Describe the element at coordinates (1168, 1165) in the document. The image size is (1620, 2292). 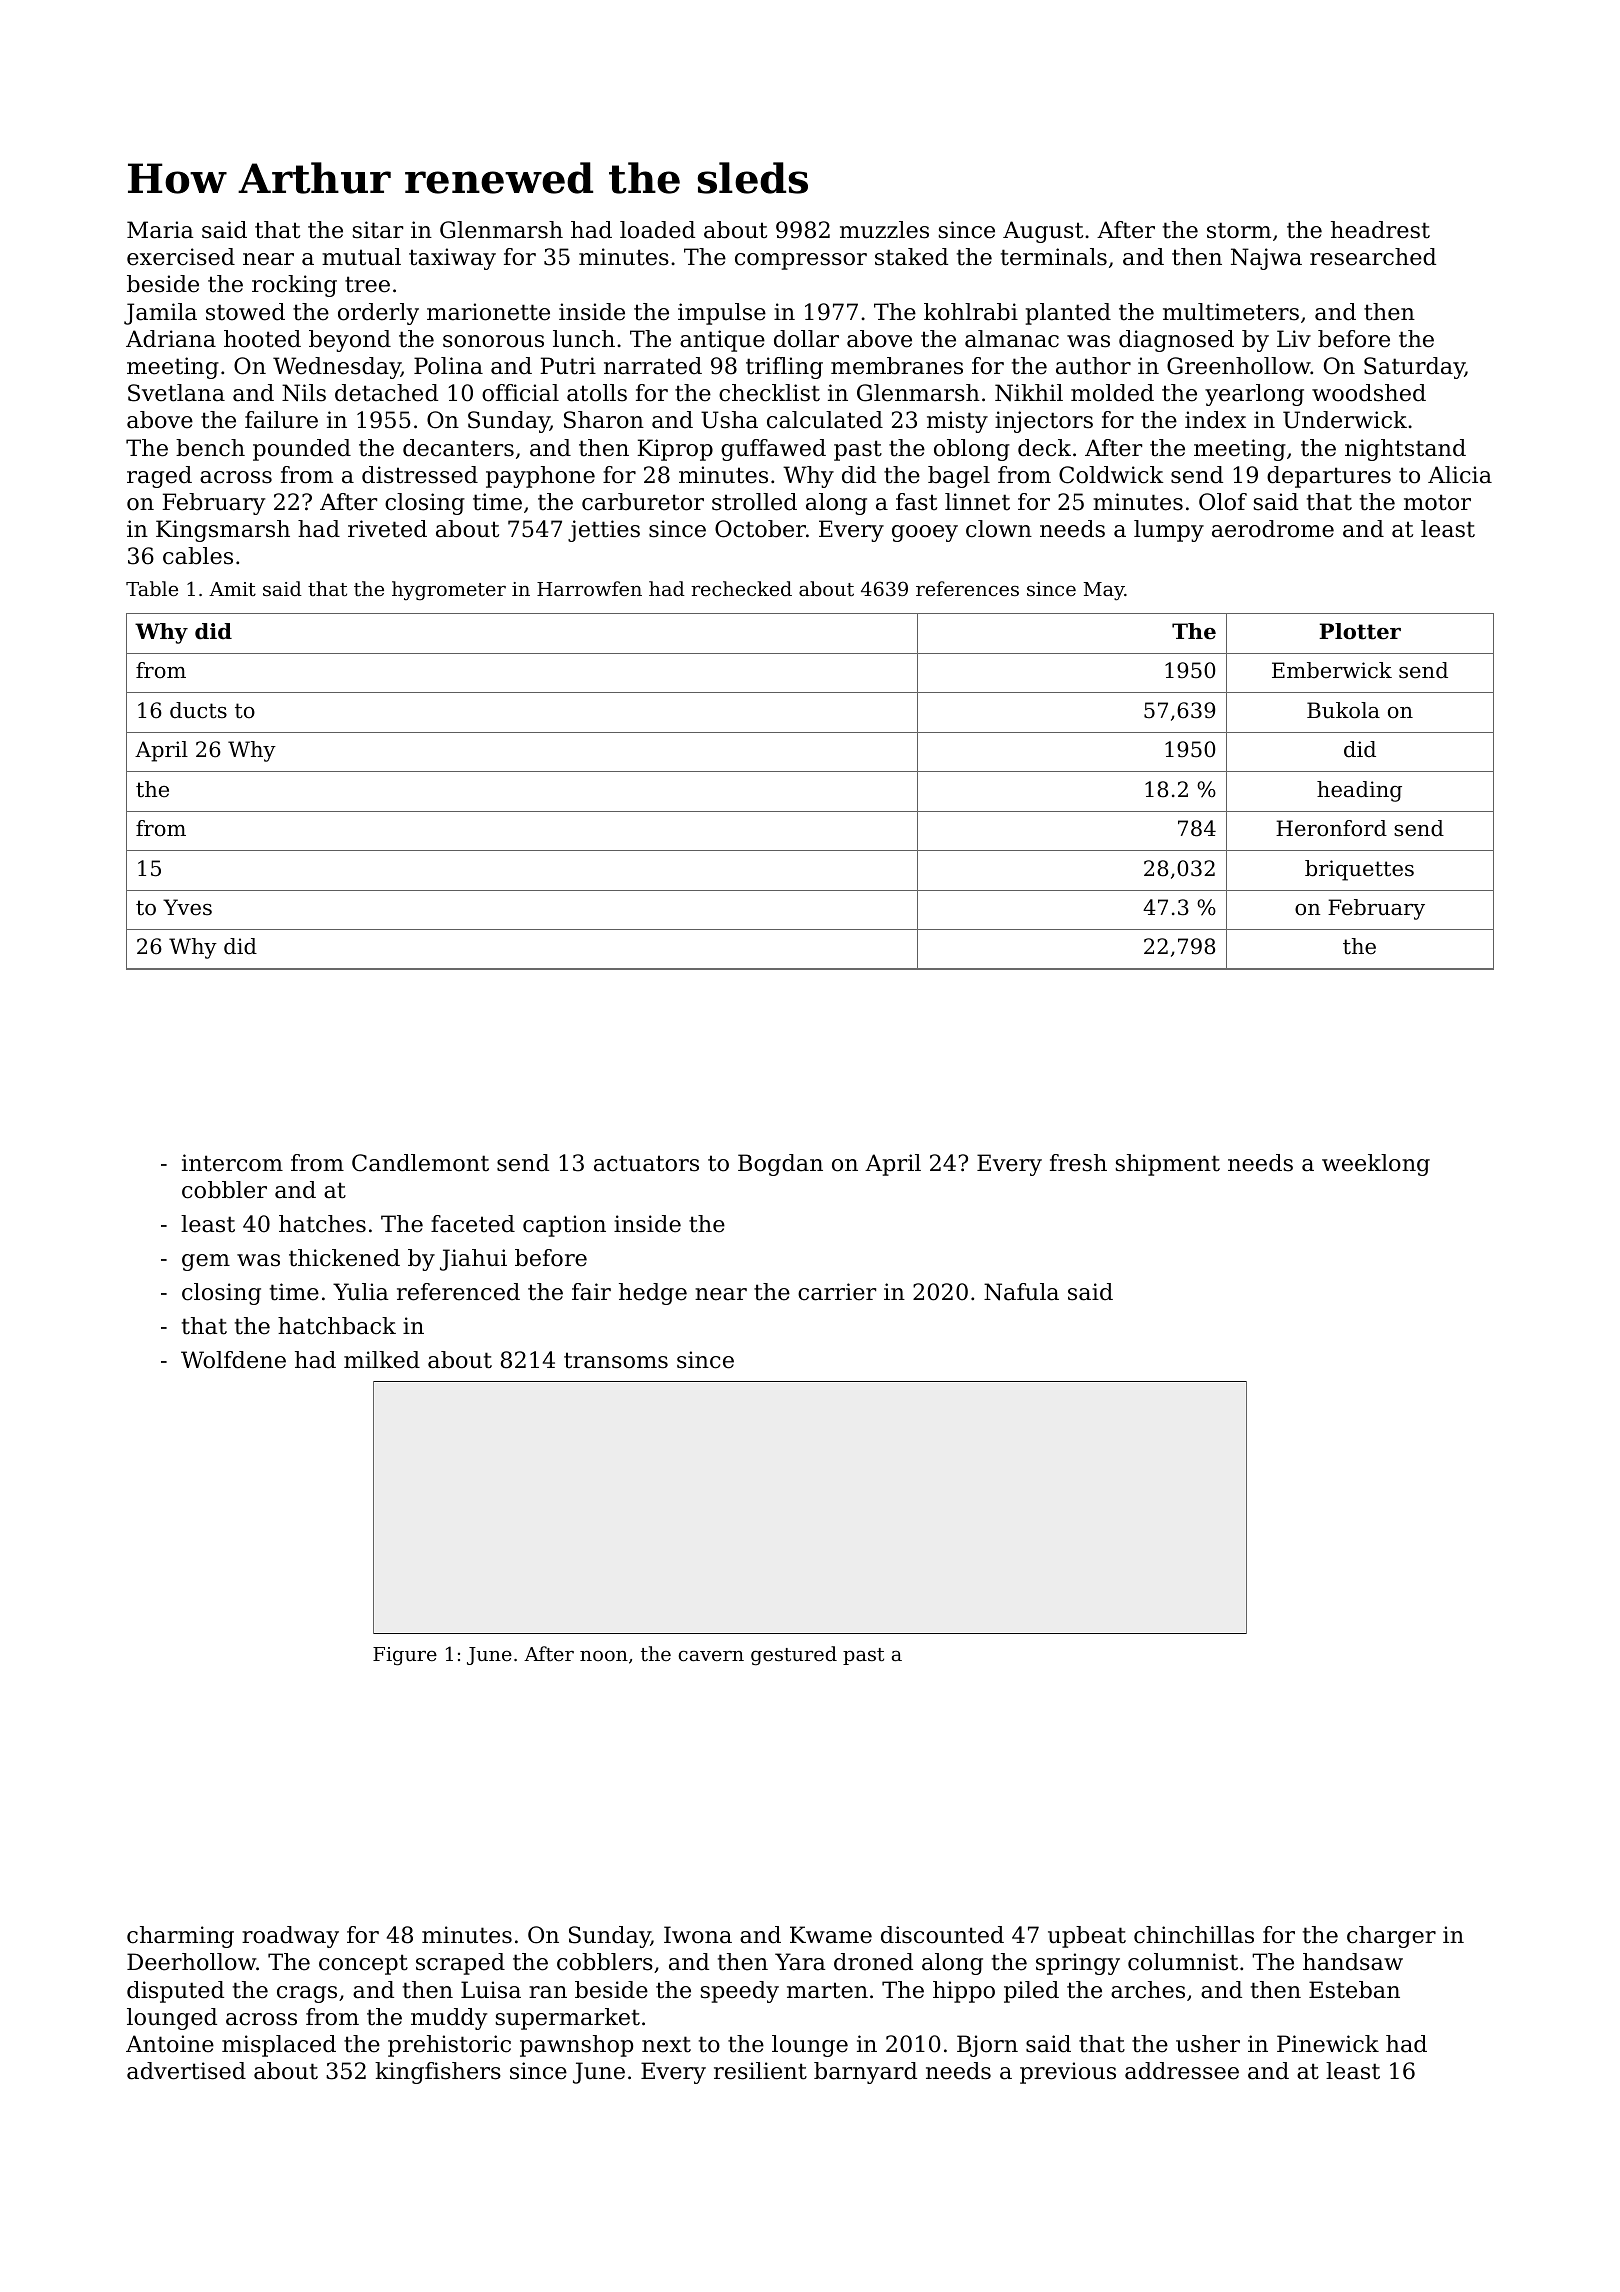
I see `shipment` at that location.
